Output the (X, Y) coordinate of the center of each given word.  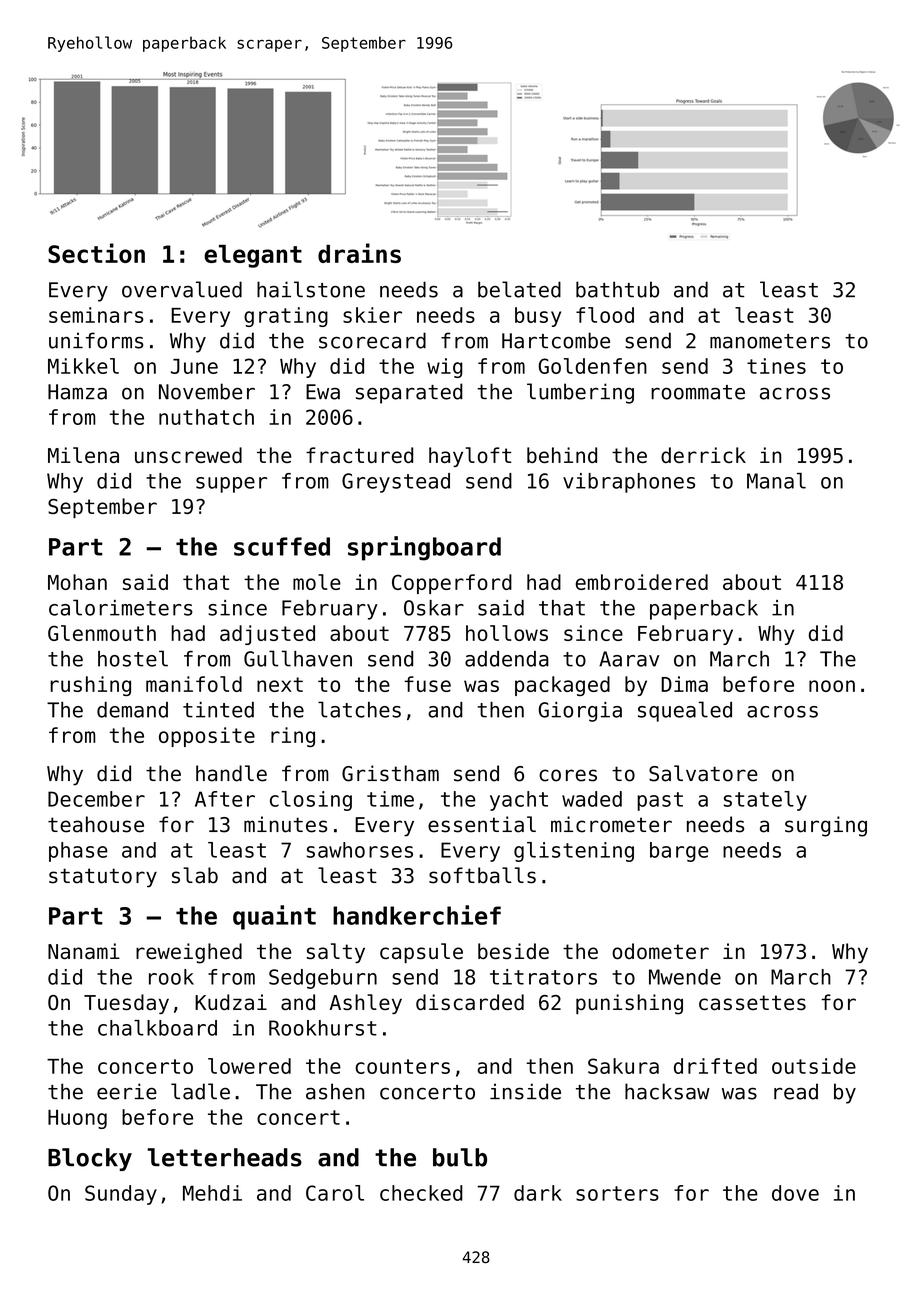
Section (96, 253)
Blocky (90, 1159)
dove (795, 1193)
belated (519, 289)
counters (402, 1066)
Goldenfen (593, 366)
